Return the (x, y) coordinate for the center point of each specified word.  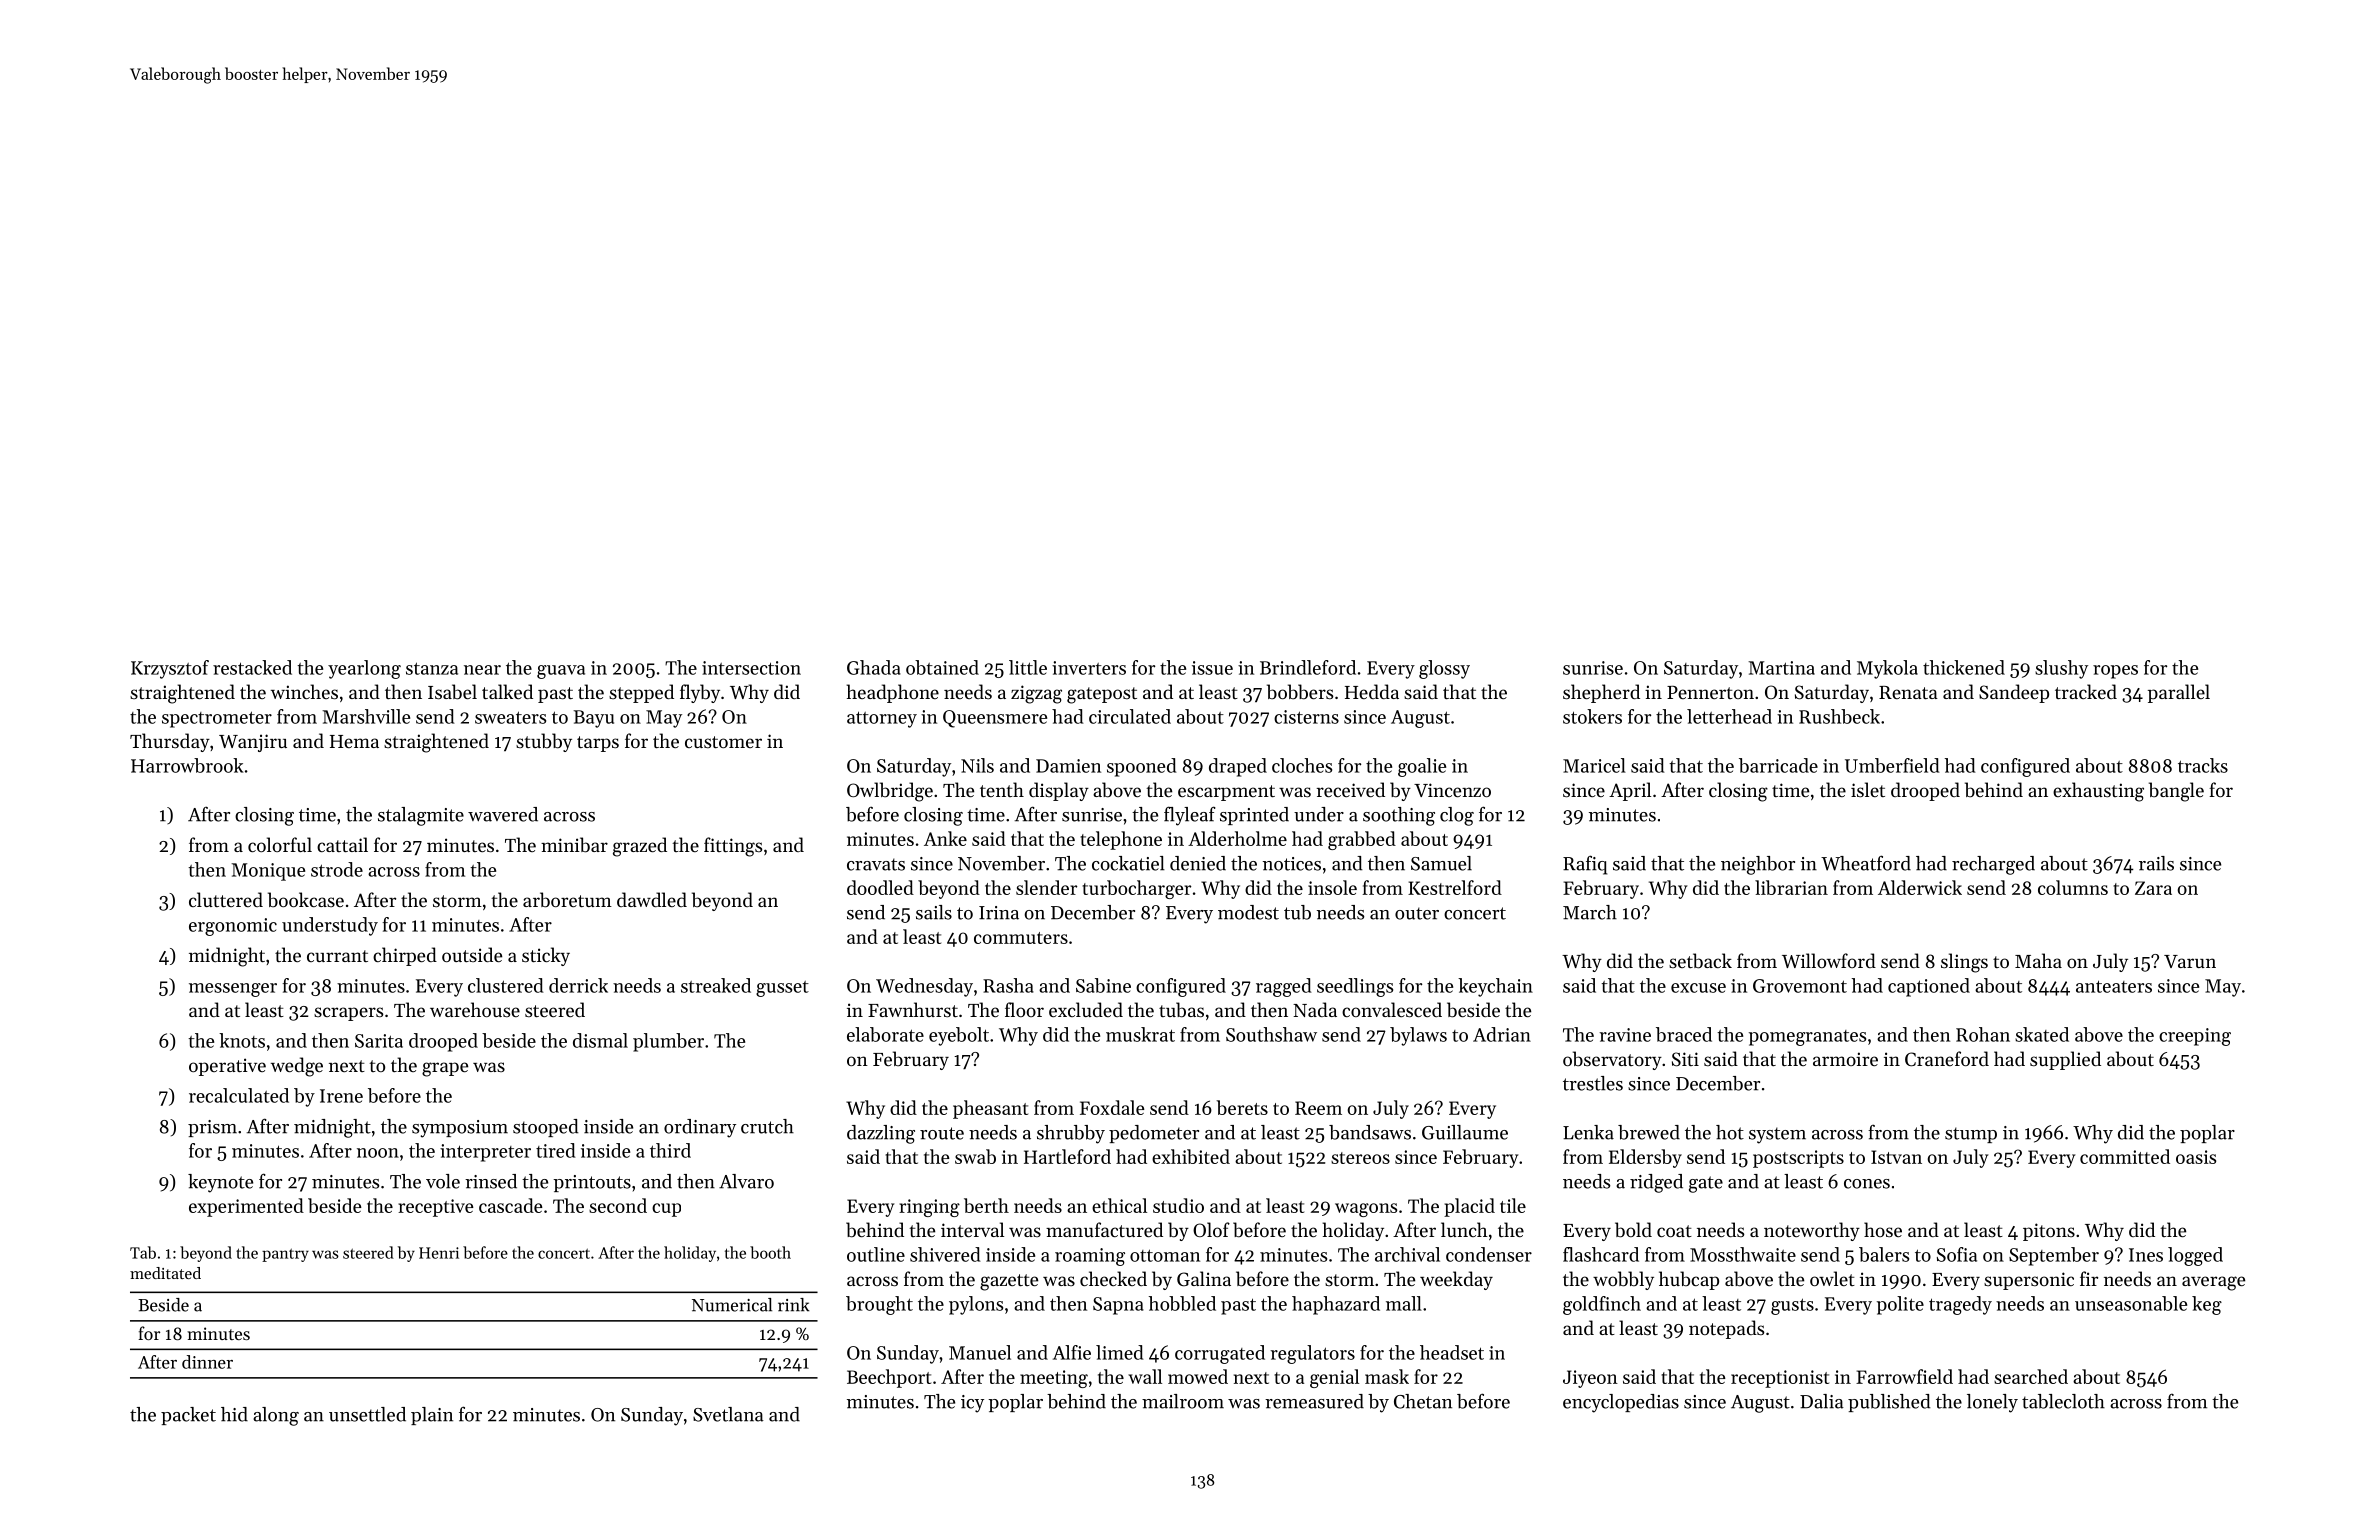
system (1777, 1135)
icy (972, 1404)
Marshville (366, 716)
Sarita (379, 1041)
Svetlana (728, 1414)
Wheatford (1866, 863)
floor (1024, 1009)
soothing (1399, 816)
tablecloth (2063, 1401)
